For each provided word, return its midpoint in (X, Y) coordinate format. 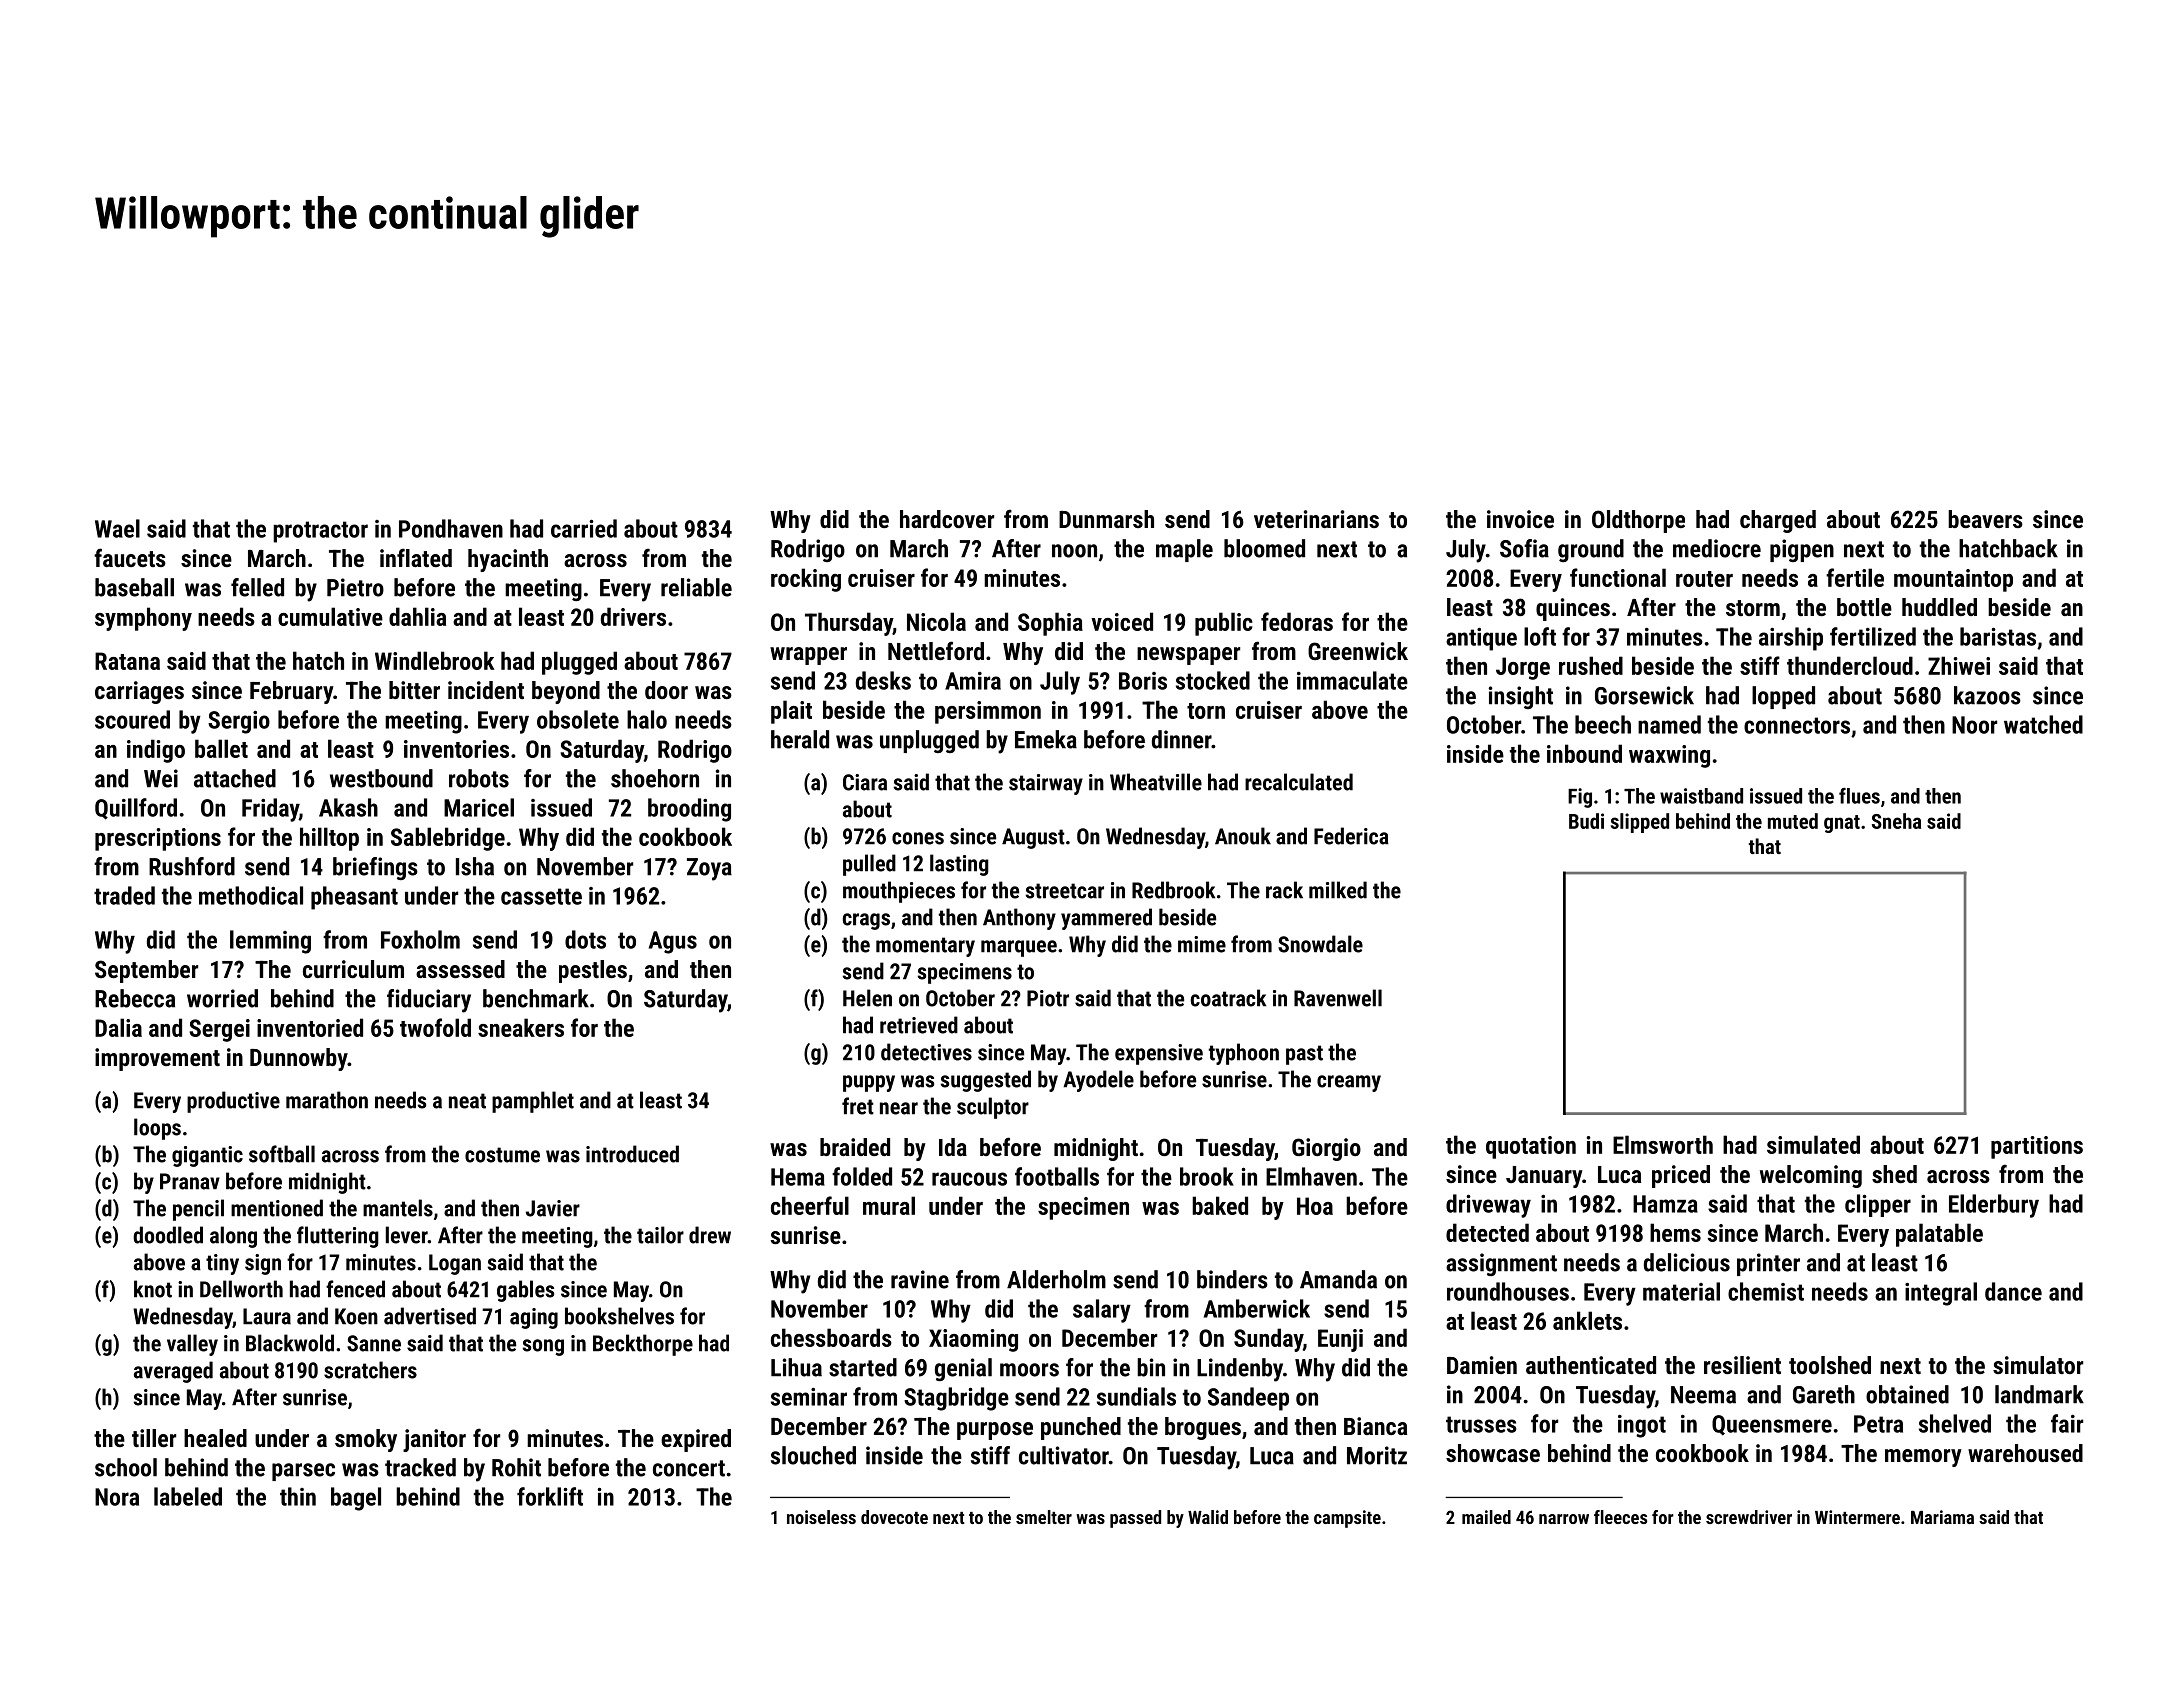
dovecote (894, 1517)
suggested (986, 1081)
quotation (1531, 1147)
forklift (550, 1496)
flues (1859, 796)
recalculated (1299, 782)
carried (584, 528)
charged (1778, 521)
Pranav (190, 1181)
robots (479, 778)
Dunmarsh (1106, 519)
